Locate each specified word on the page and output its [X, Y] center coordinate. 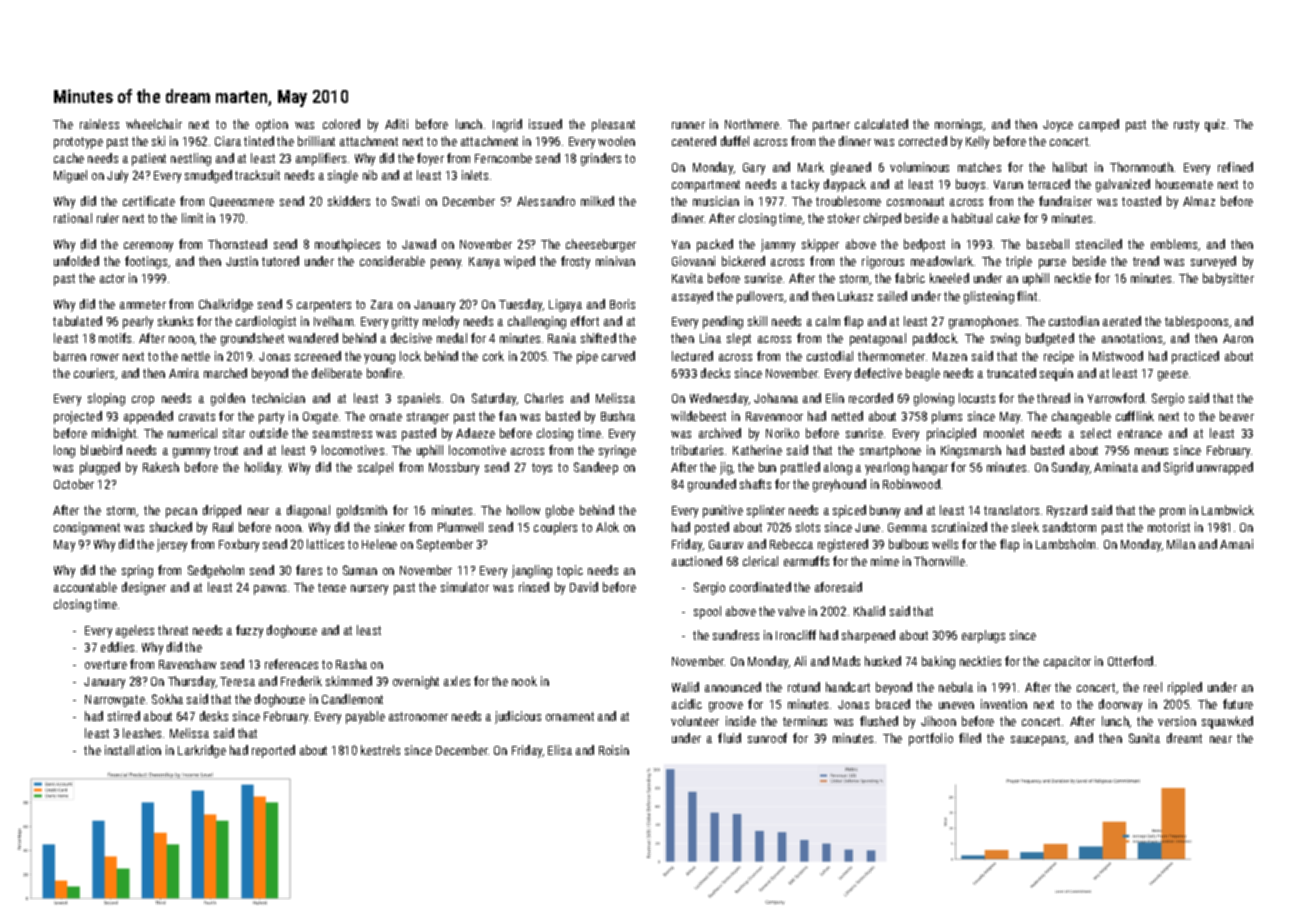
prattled [800, 468]
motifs [115, 338]
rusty [1186, 126]
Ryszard [1067, 511]
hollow [523, 510]
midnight [114, 434]
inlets [475, 175]
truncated [1011, 373]
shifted [598, 338]
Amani [1236, 544]
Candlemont [352, 699]
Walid [685, 687]
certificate [149, 201]
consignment [87, 528]
